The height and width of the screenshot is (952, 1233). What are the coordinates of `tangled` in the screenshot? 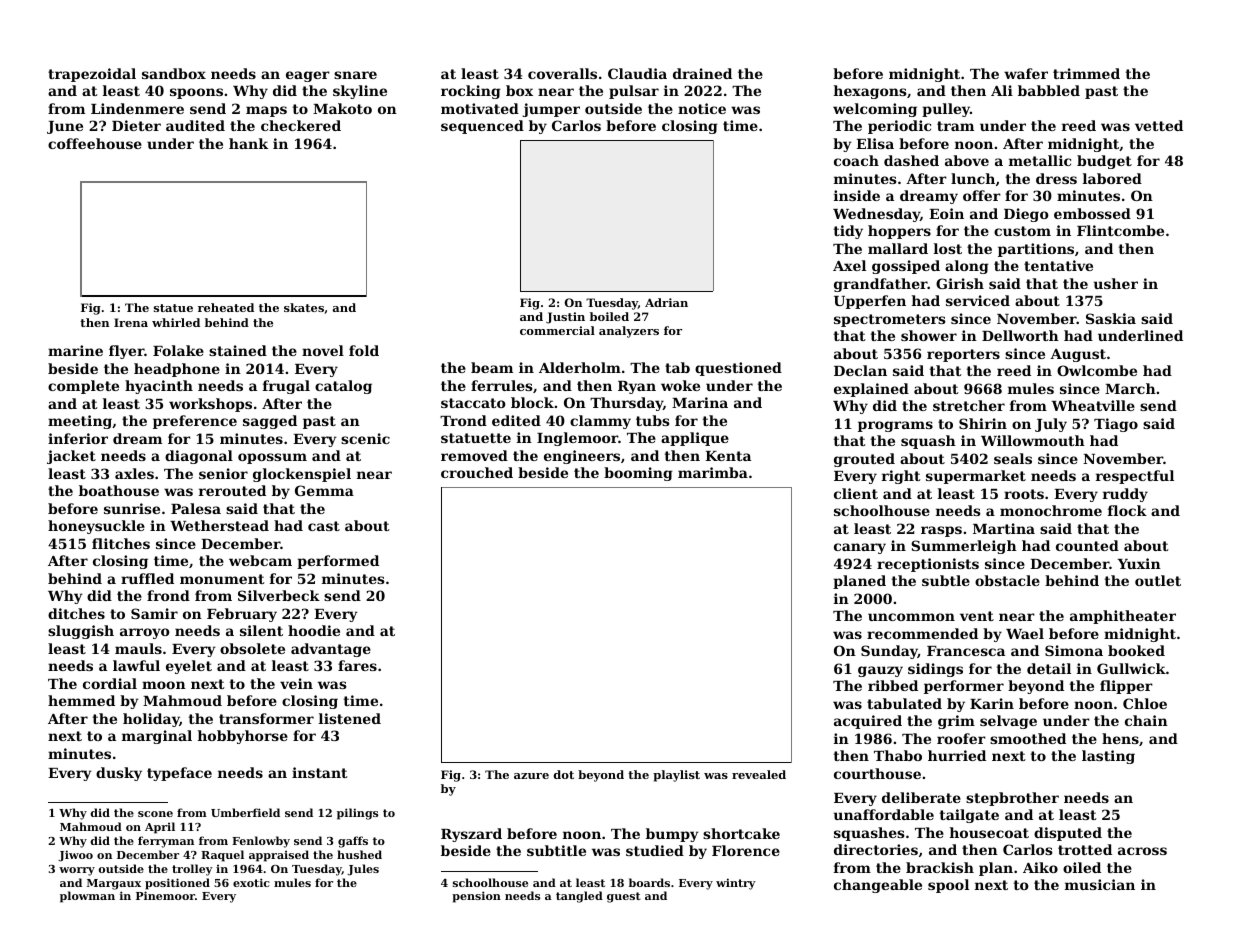 It's located at (579, 897).
